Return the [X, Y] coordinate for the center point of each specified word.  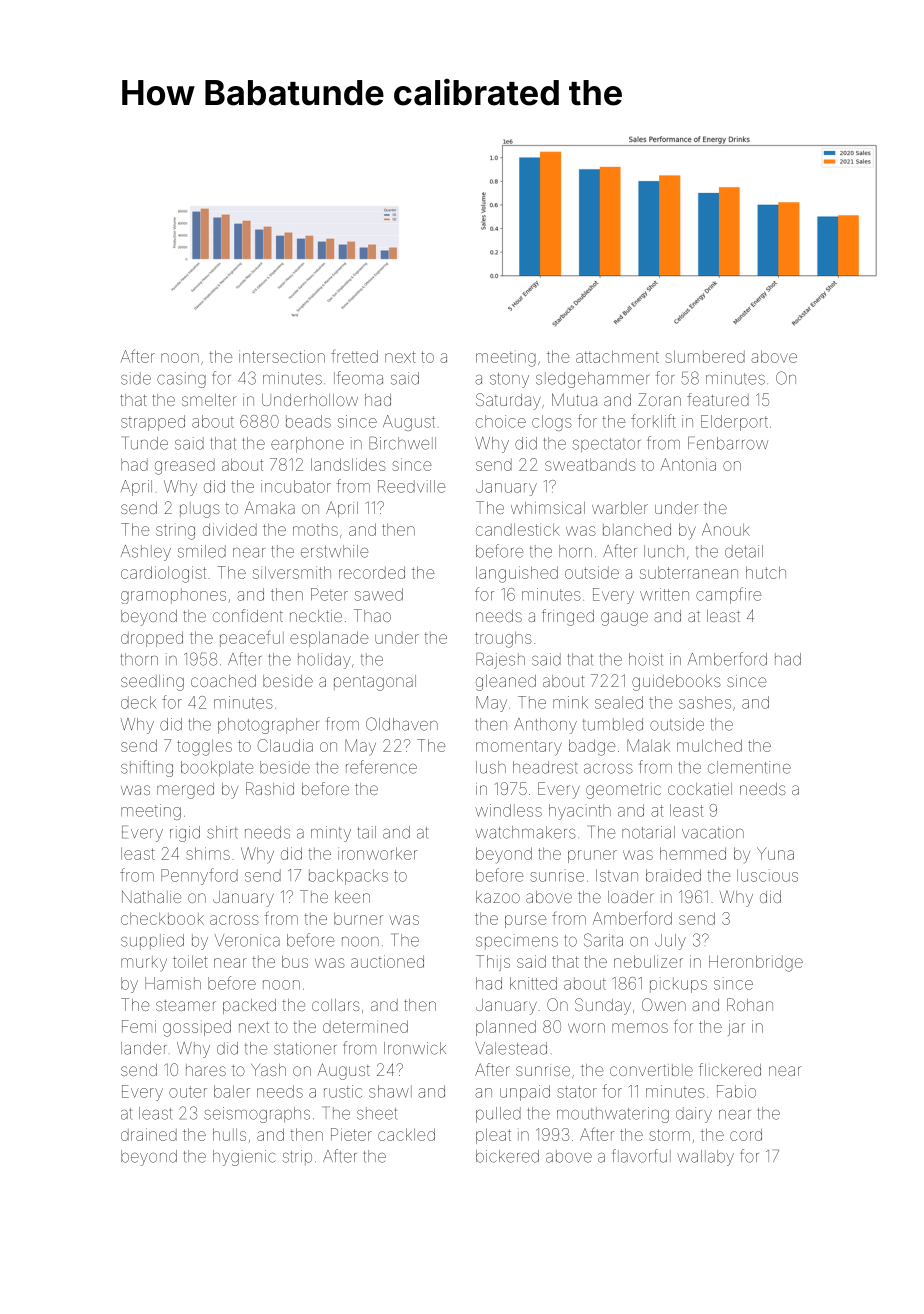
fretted [354, 356]
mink [570, 702]
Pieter [351, 1134]
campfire [728, 595]
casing [181, 380]
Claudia [285, 745]
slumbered [705, 356]
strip [297, 1157]
